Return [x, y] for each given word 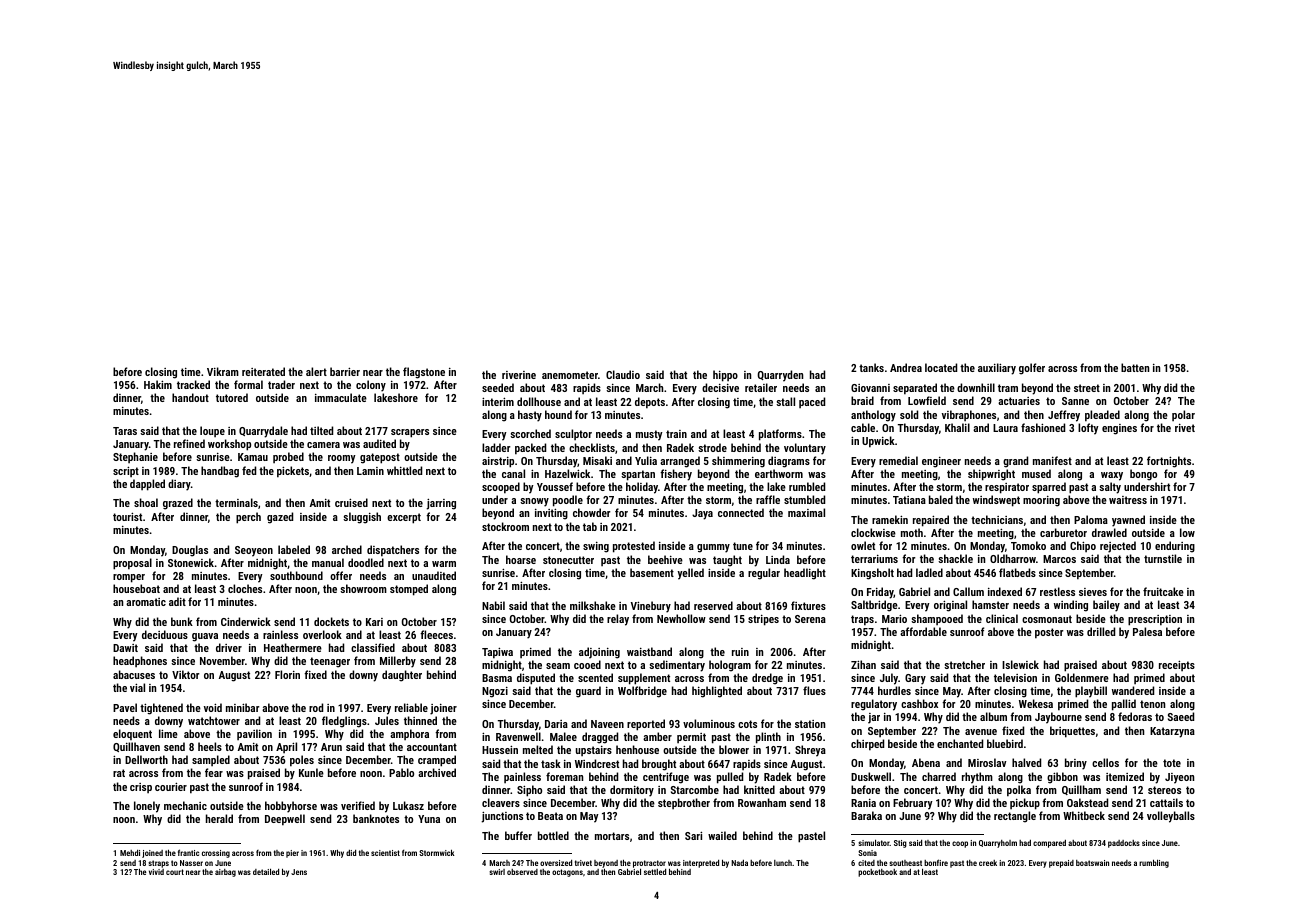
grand [1015, 462]
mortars [612, 836]
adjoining [599, 653]
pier [292, 854]
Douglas [190, 551]
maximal [806, 512]
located [941, 367]
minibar [243, 707]
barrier [345, 371]
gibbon [1062, 778]
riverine [519, 375]
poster [1049, 633]
